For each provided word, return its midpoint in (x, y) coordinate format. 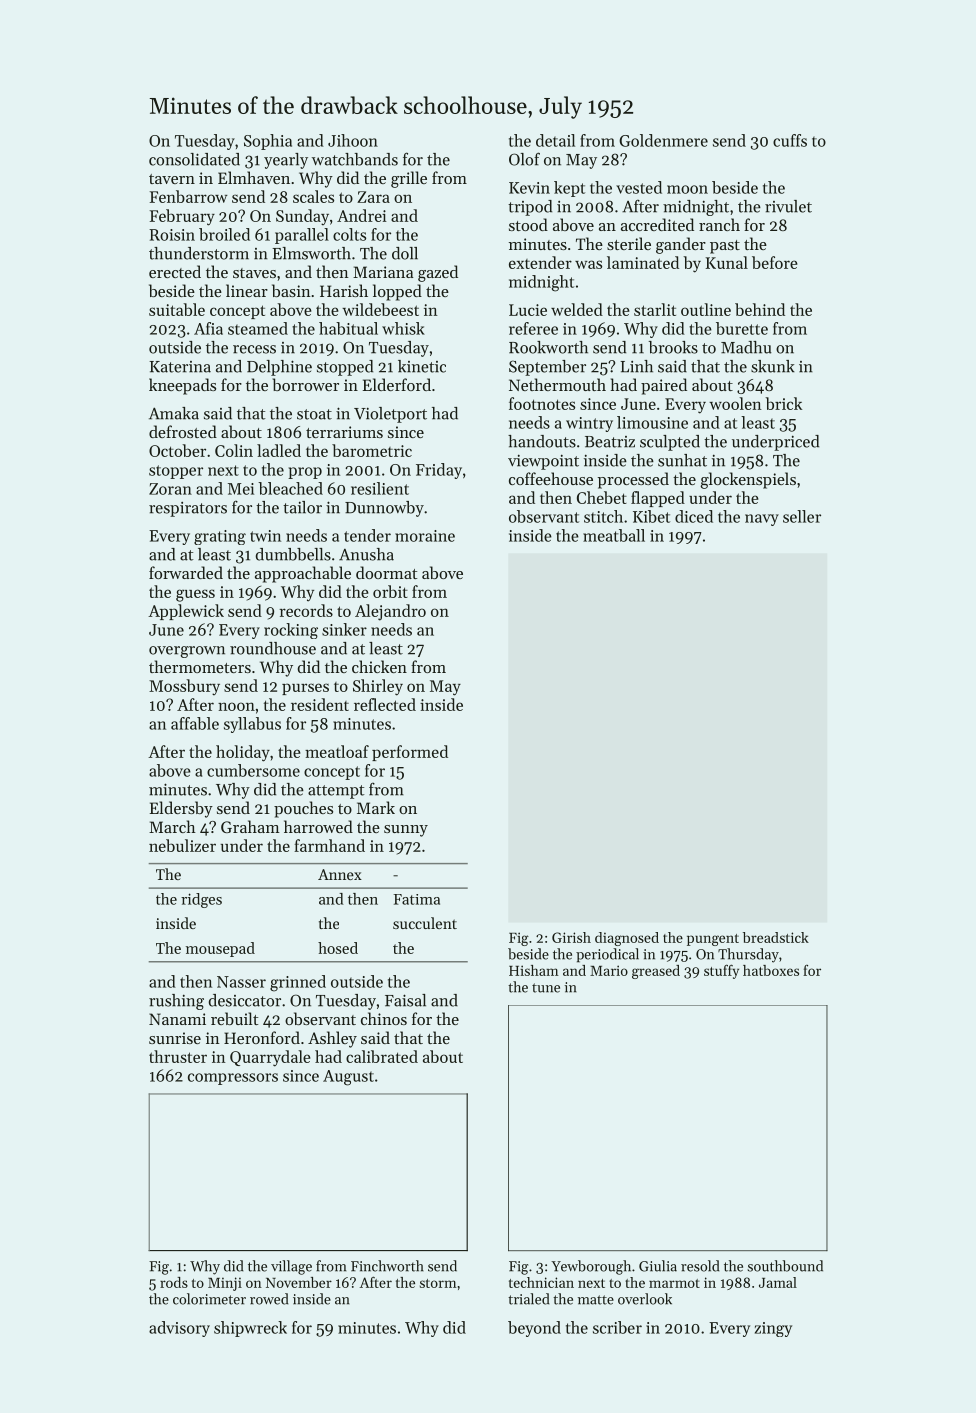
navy (762, 520)
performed (410, 753)
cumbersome (253, 770)
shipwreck (250, 1329)
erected (175, 271)
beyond (534, 1329)
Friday (439, 471)
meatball (614, 535)
